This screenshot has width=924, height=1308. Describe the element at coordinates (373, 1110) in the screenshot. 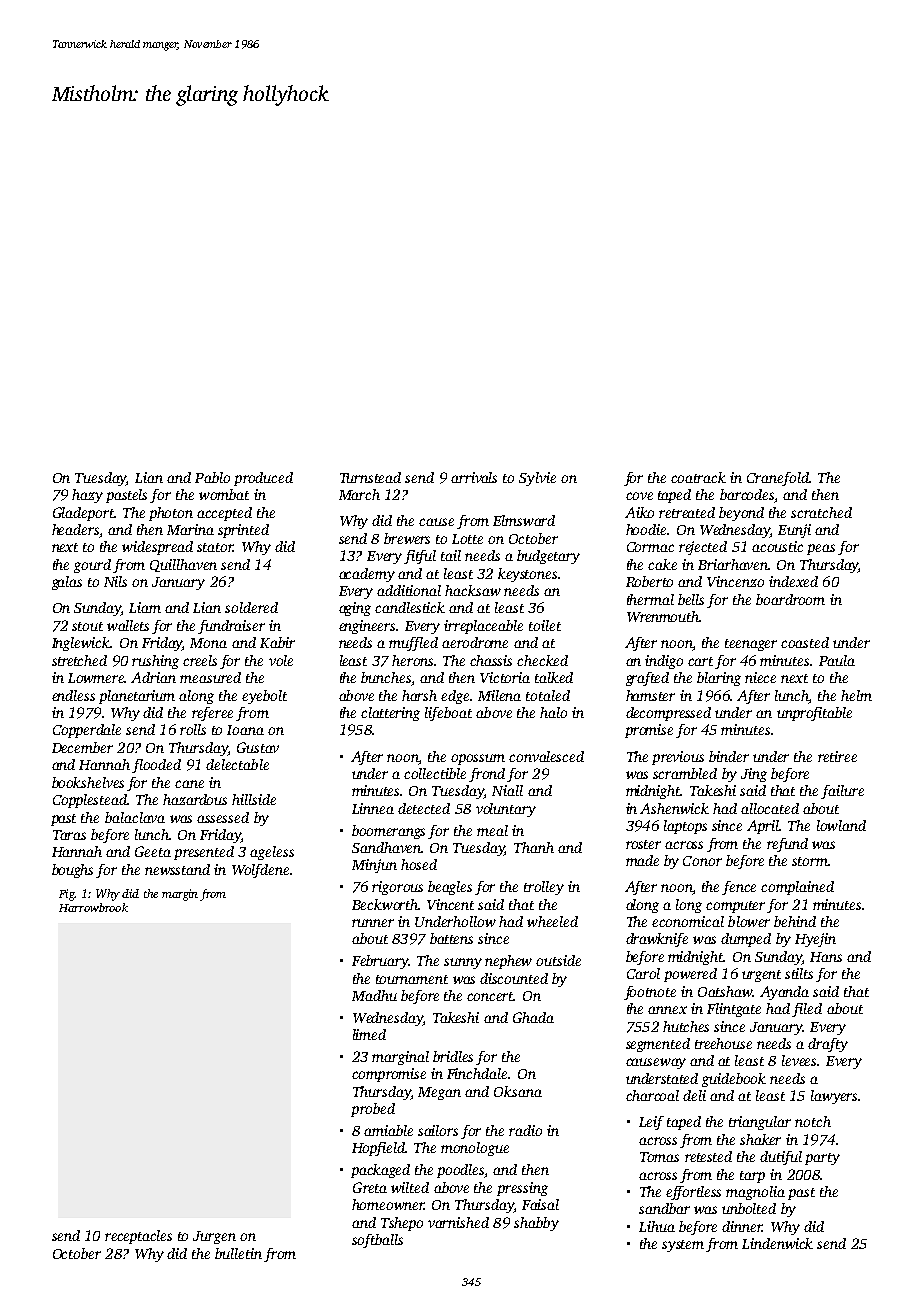

I see `probed` at that location.
